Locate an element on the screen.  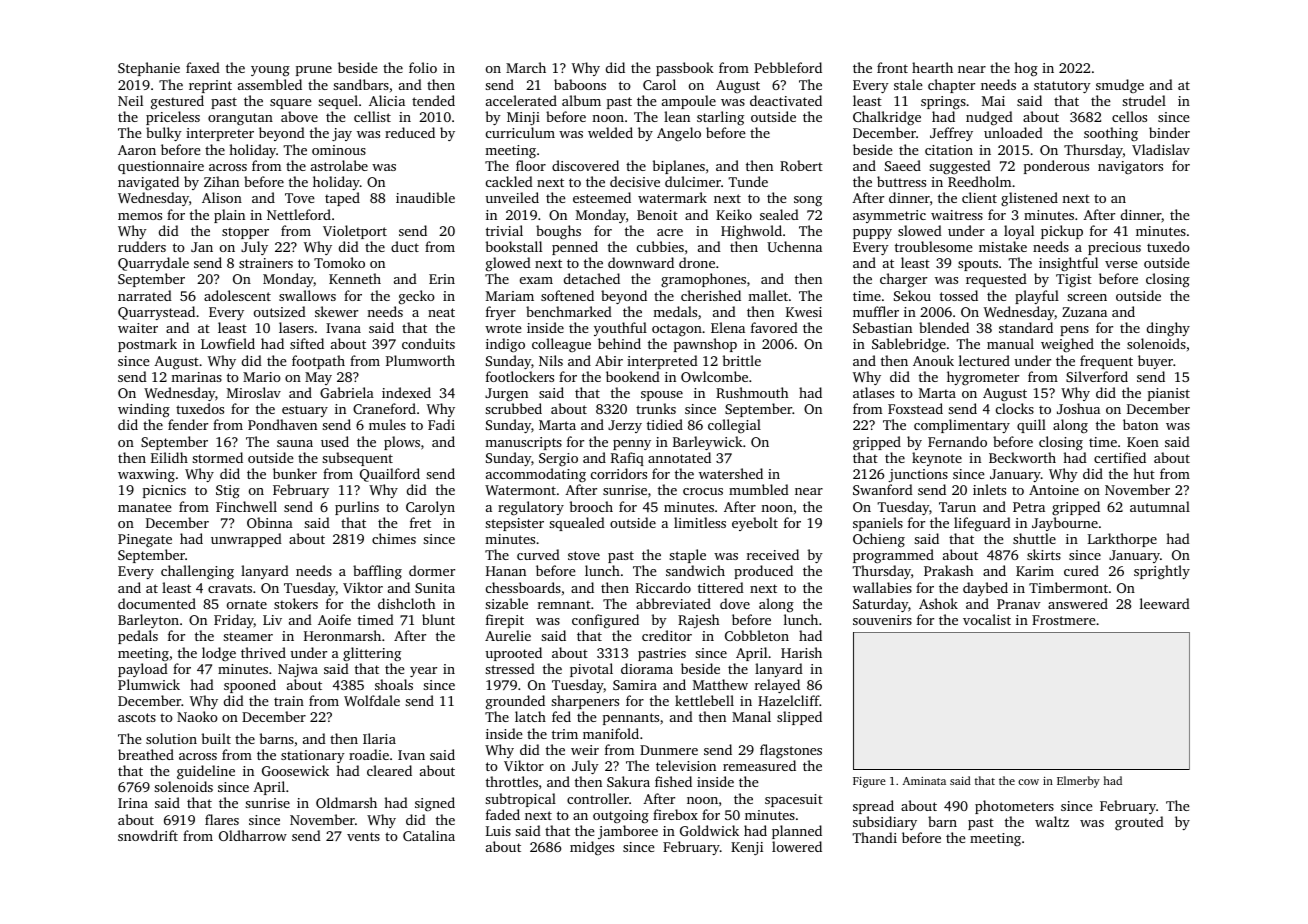
gestured is located at coordinates (177, 102).
